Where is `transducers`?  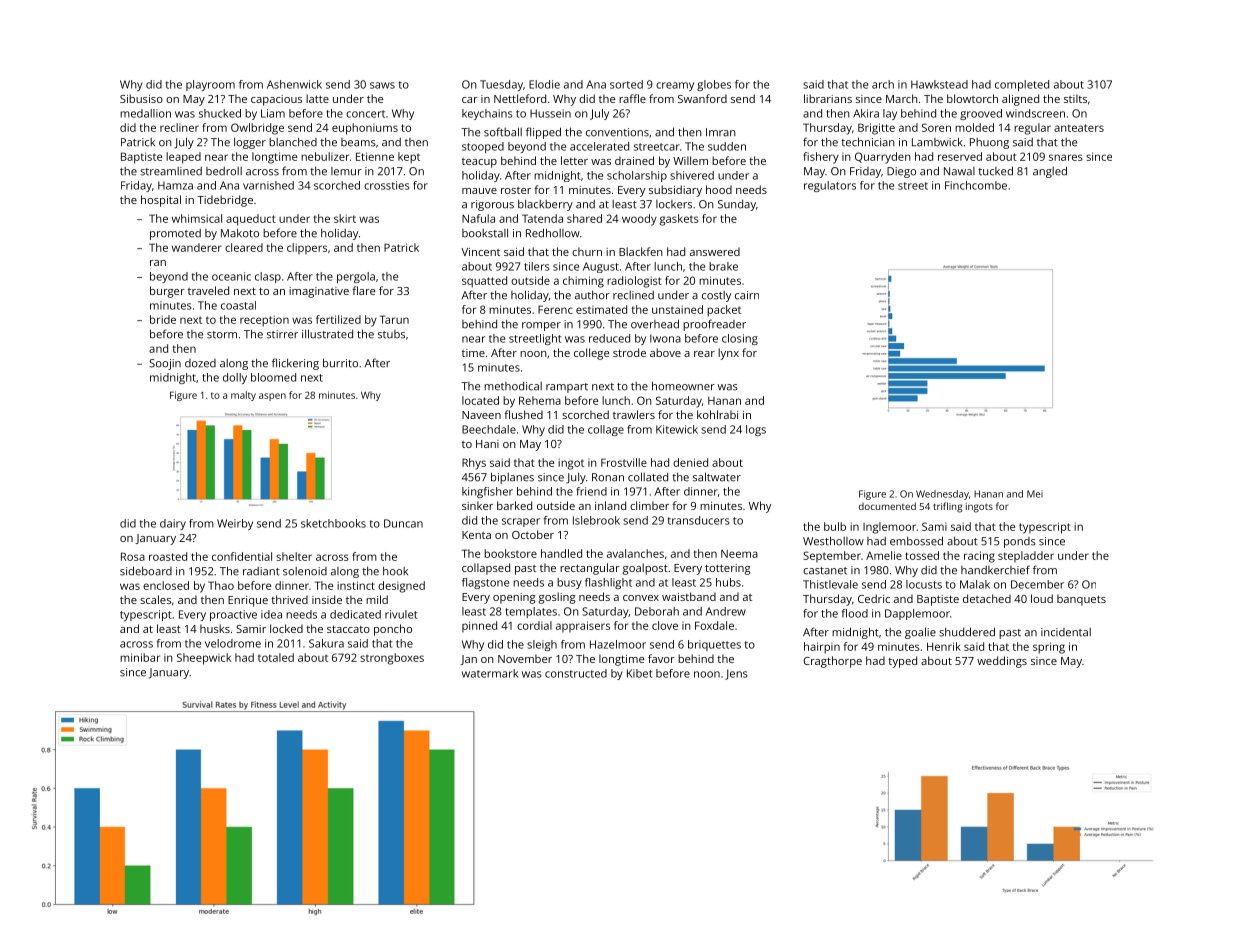
transducers is located at coordinates (699, 520).
